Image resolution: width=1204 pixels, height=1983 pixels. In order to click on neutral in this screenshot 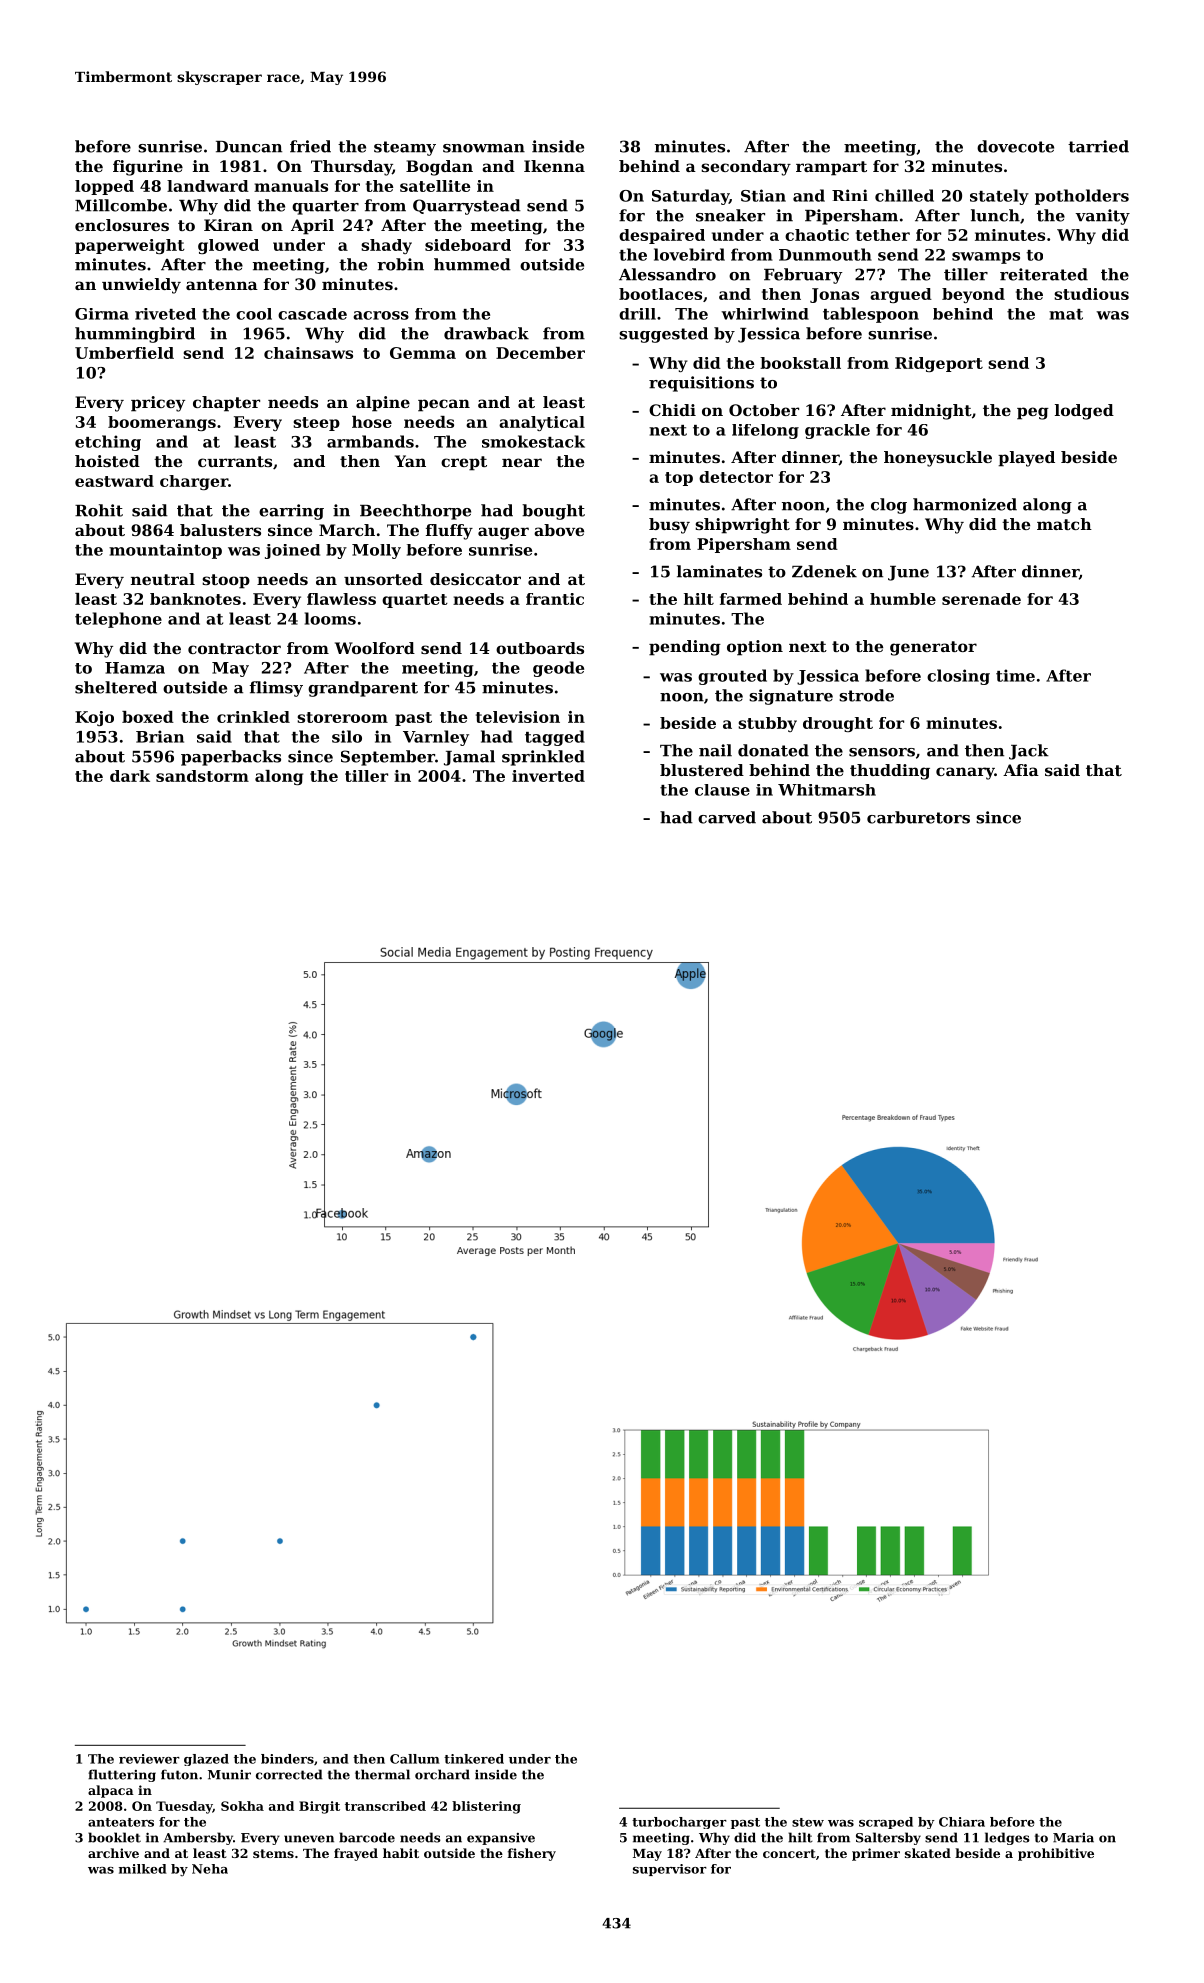, I will do `click(163, 579)`.
